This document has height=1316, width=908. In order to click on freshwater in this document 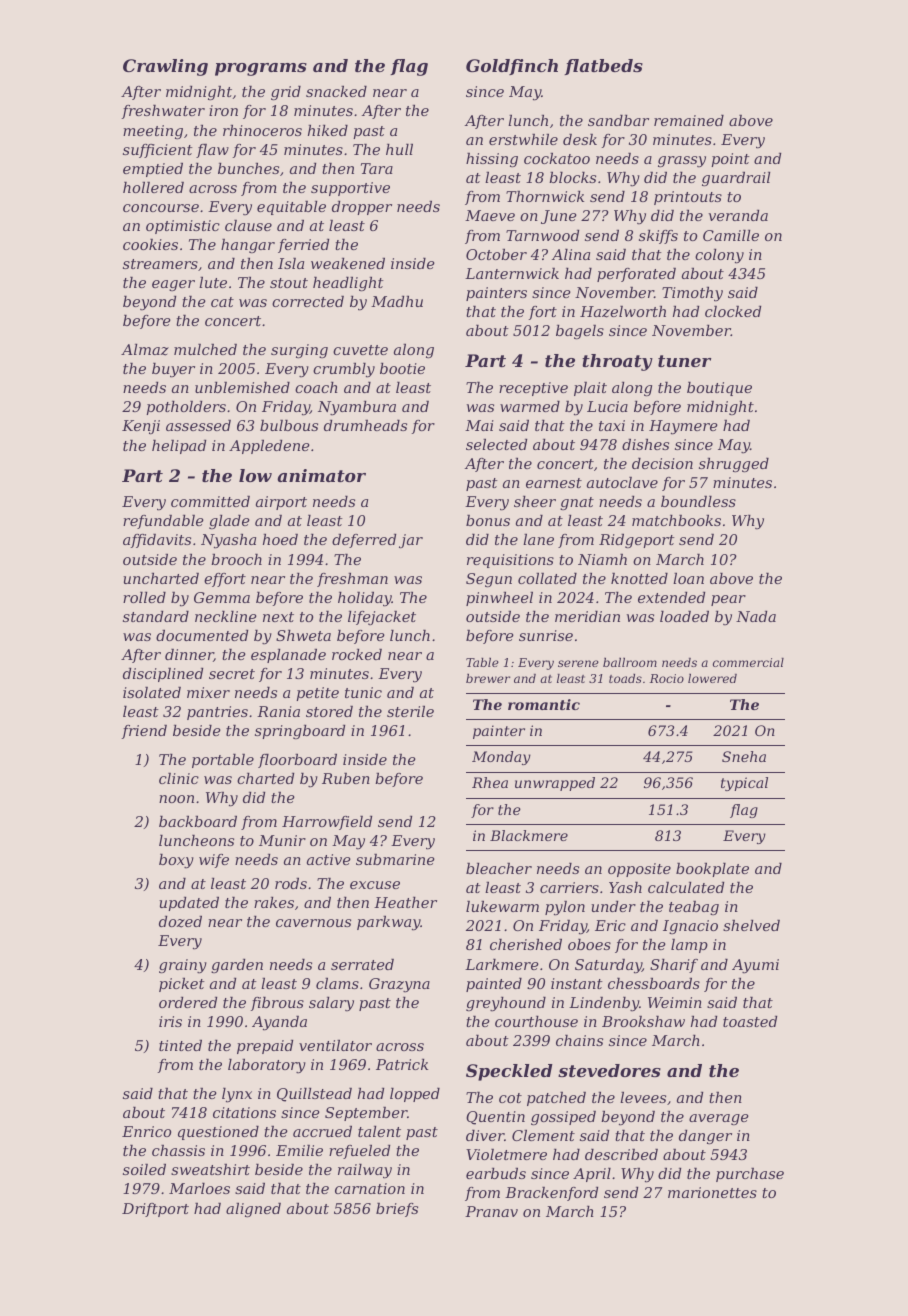, I will do `click(163, 112)`.
